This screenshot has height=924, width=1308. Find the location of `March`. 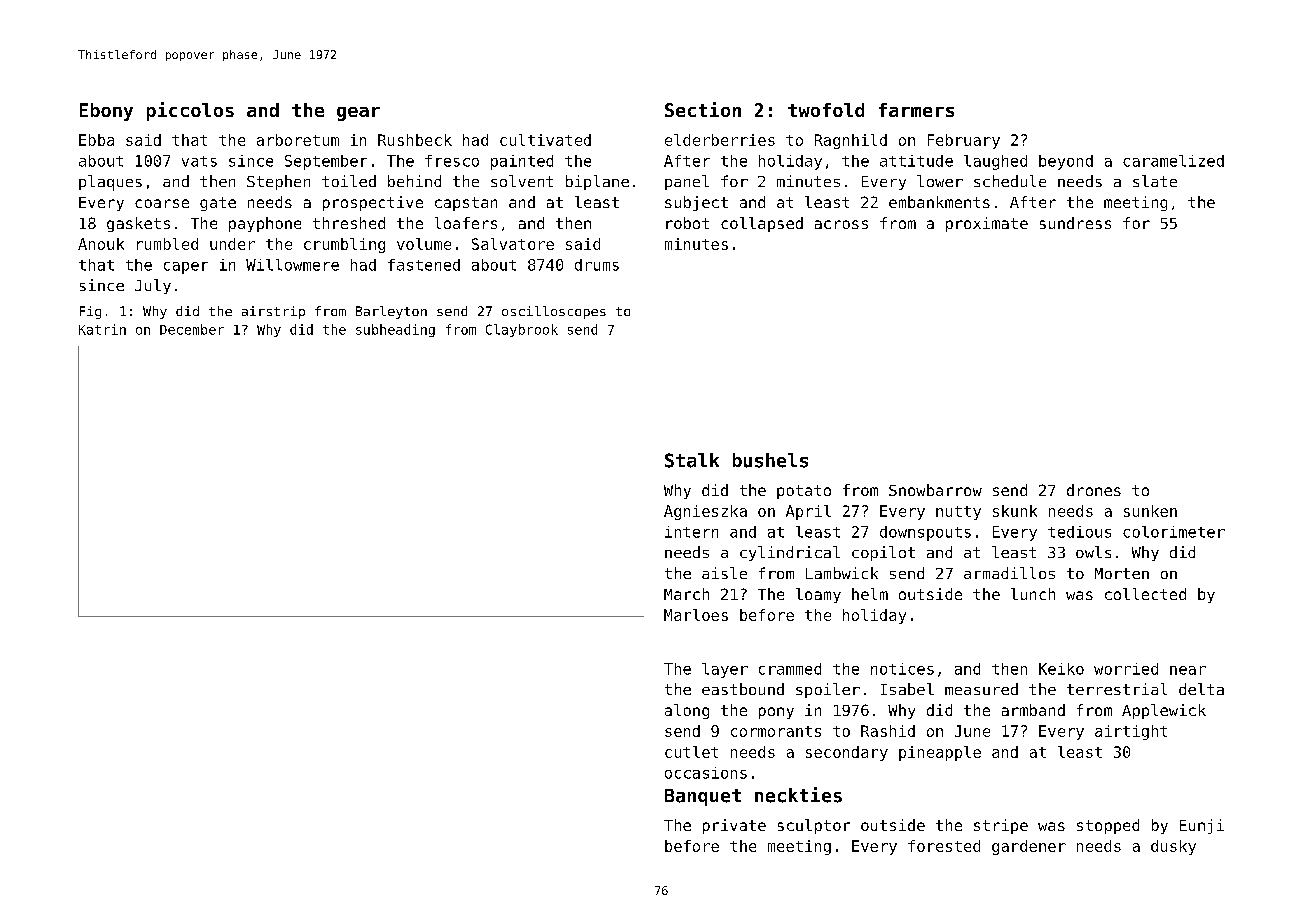

March is located at coordinates (686, 594).
